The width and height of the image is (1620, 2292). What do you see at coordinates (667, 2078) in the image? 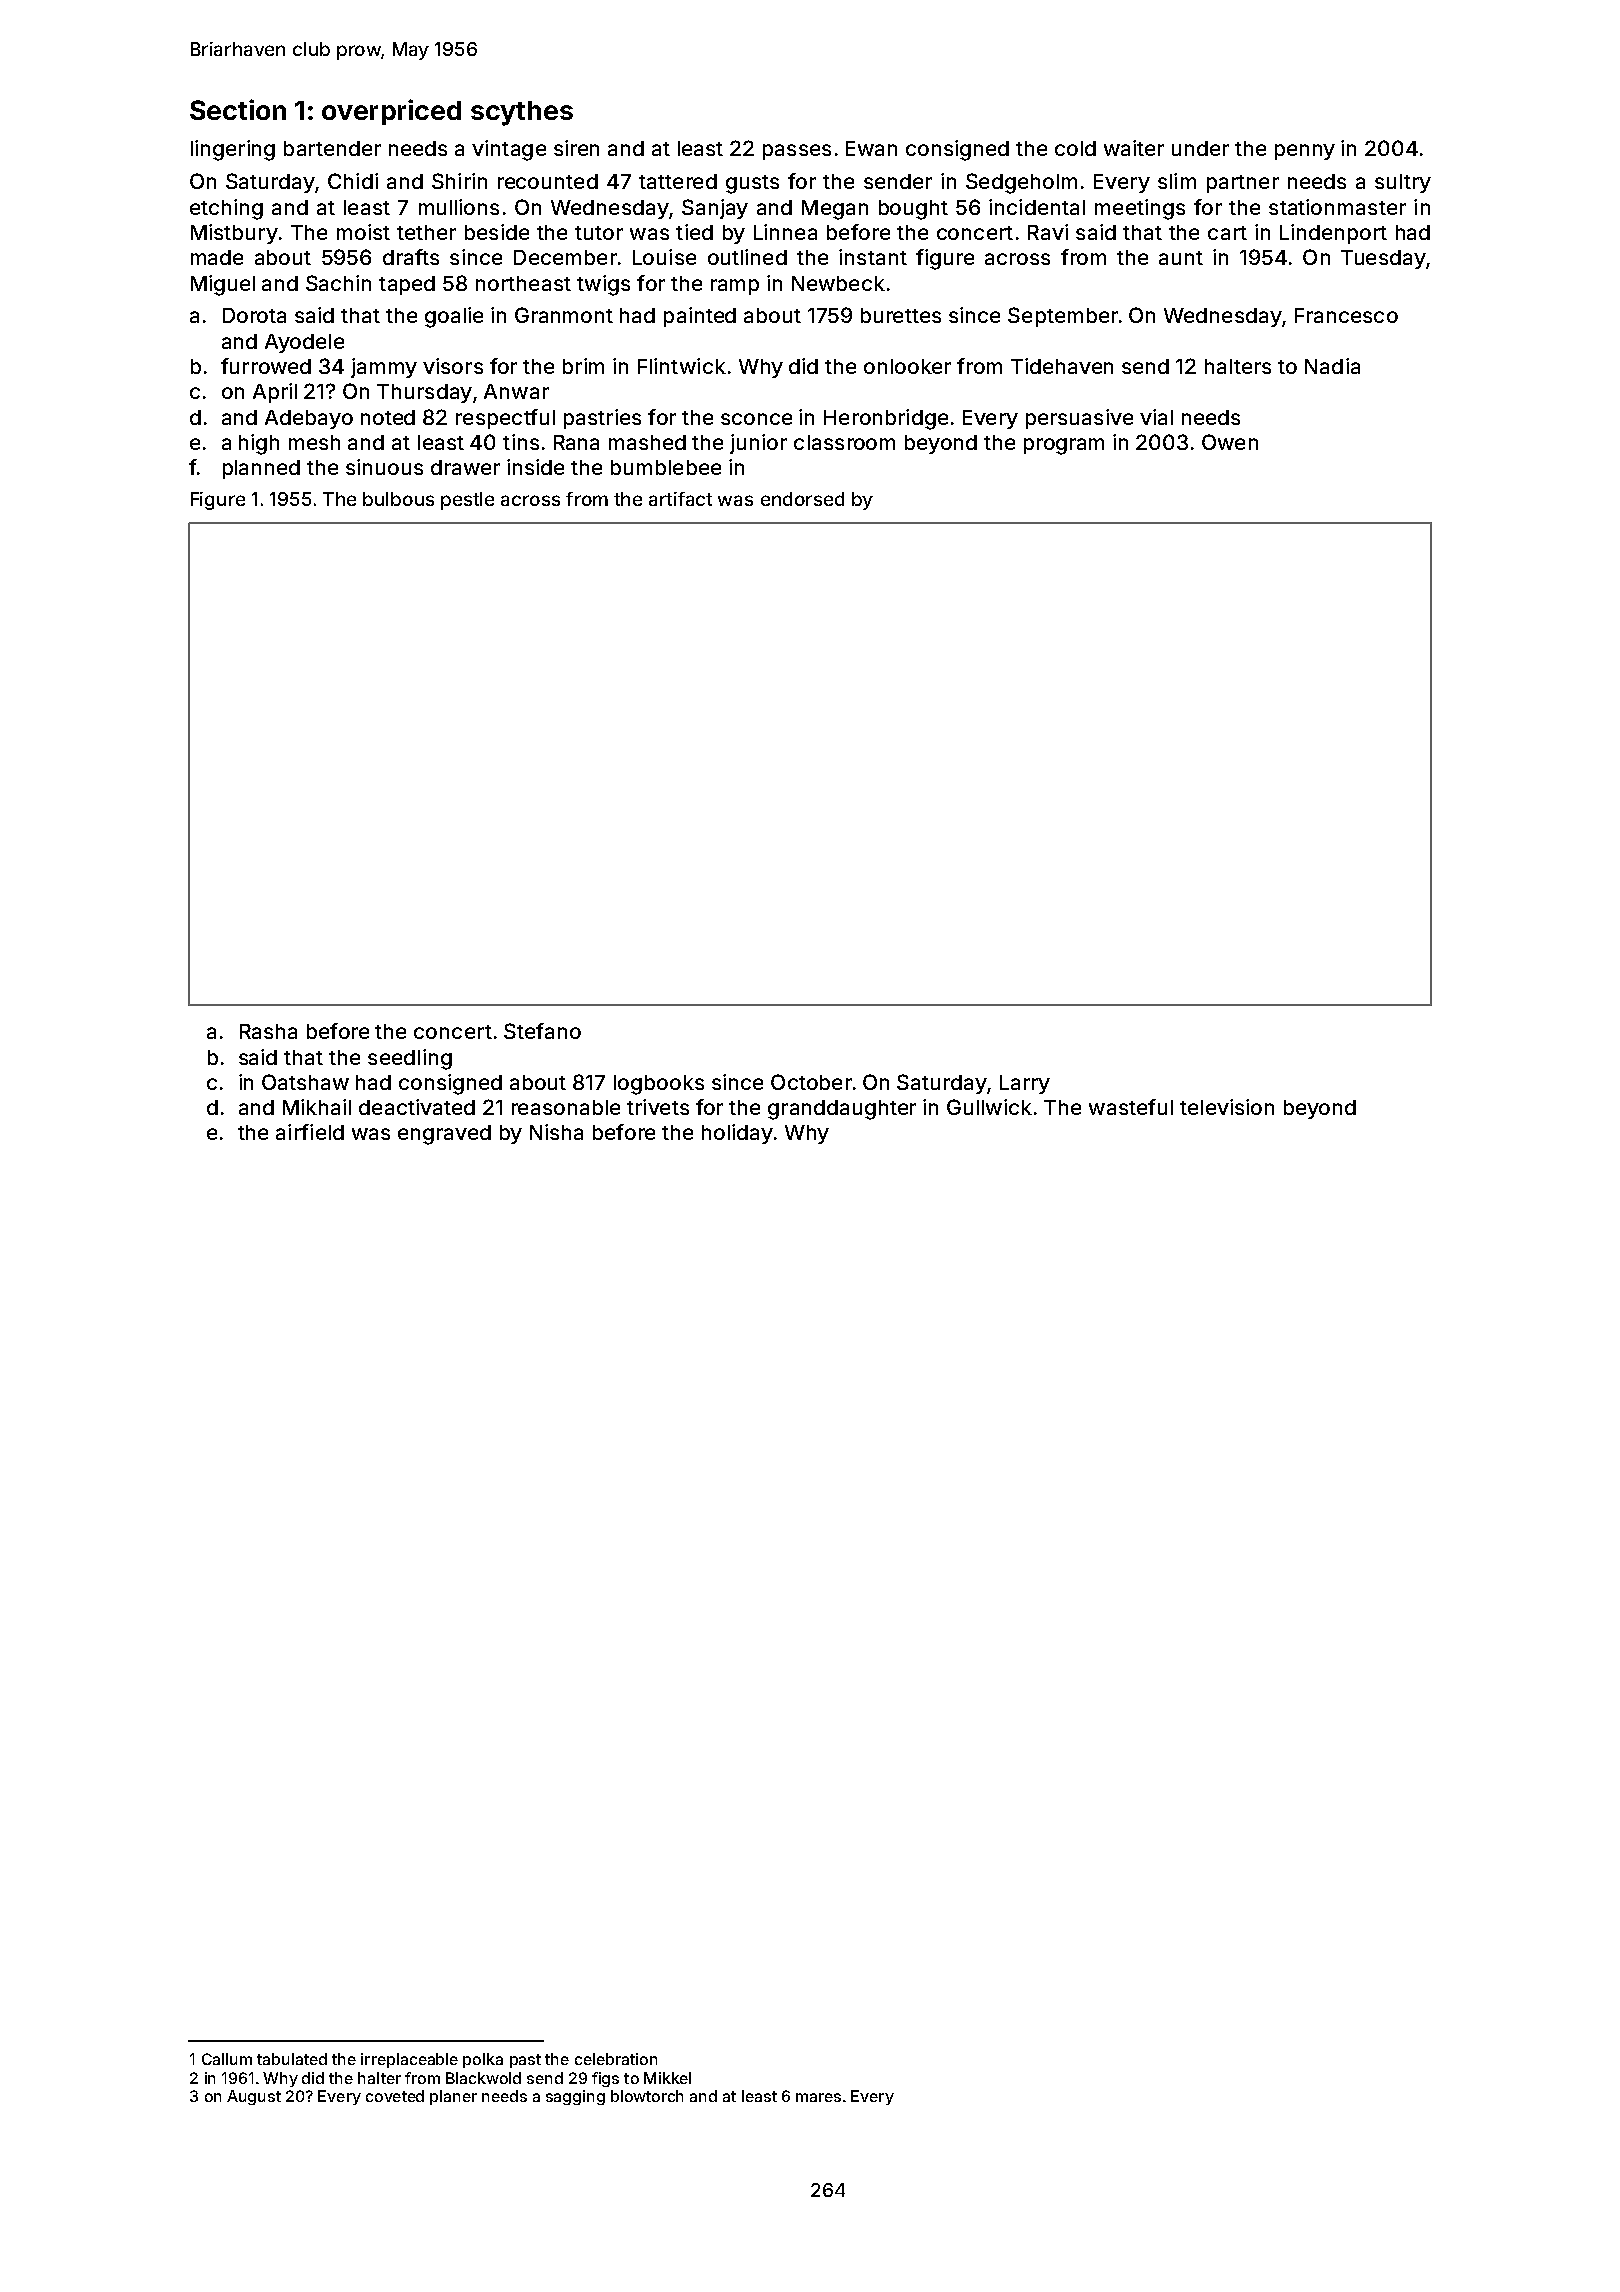
I see `Mikkel` at bounding box center [667, 2078].
